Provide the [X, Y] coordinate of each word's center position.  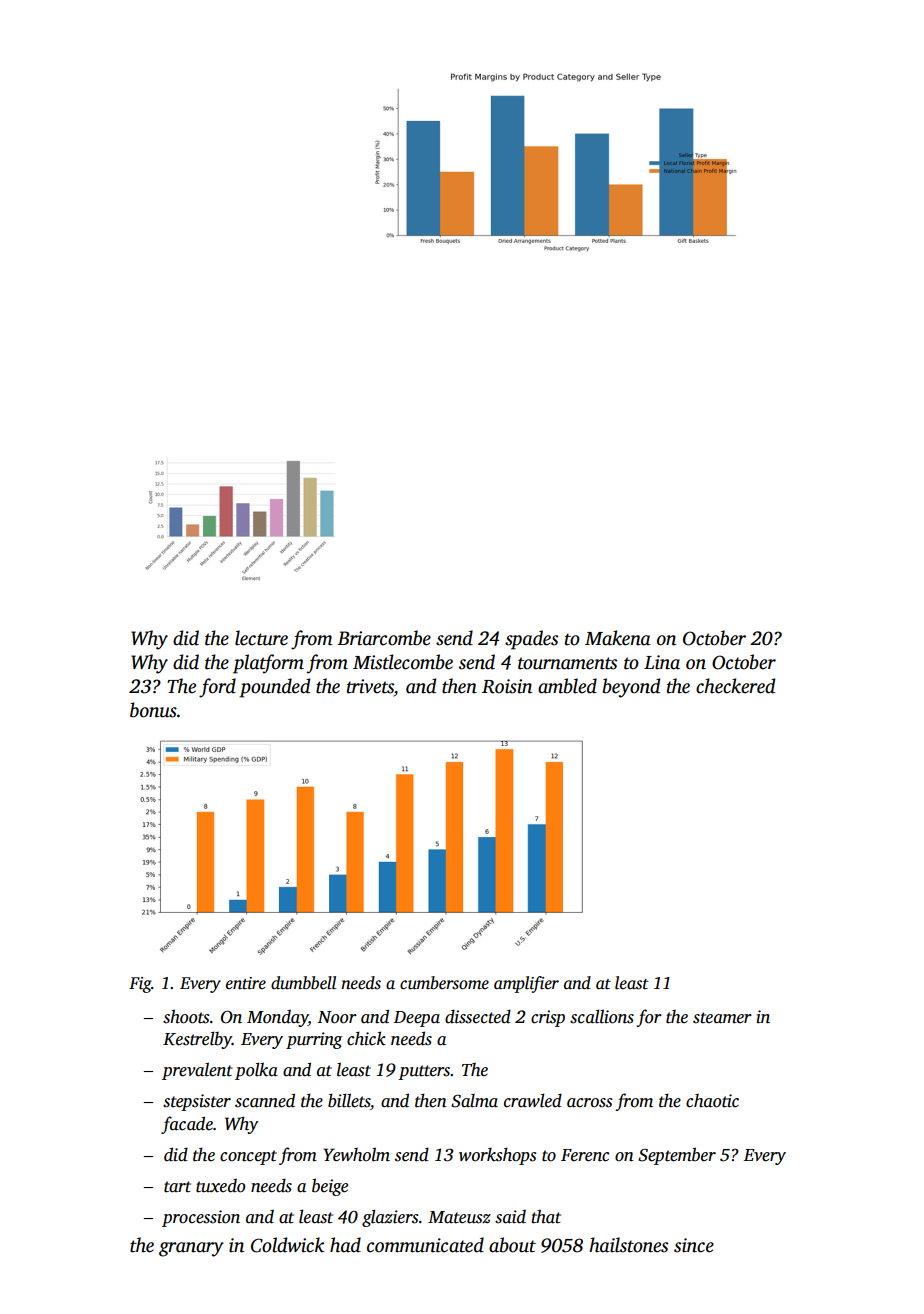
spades [531, 640]
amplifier [526, 984]
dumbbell [303, 983]
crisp [548, 1018]
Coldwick [288, 1245]
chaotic [712, 1101]
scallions [602, 1016]
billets [349, 1100]
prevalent [197, 1071]
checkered [735, 686]
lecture [261, 638]
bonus [153, 710]
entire [246, 983]
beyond [631, 688]
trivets [370, 686]
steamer [722, 1018]
